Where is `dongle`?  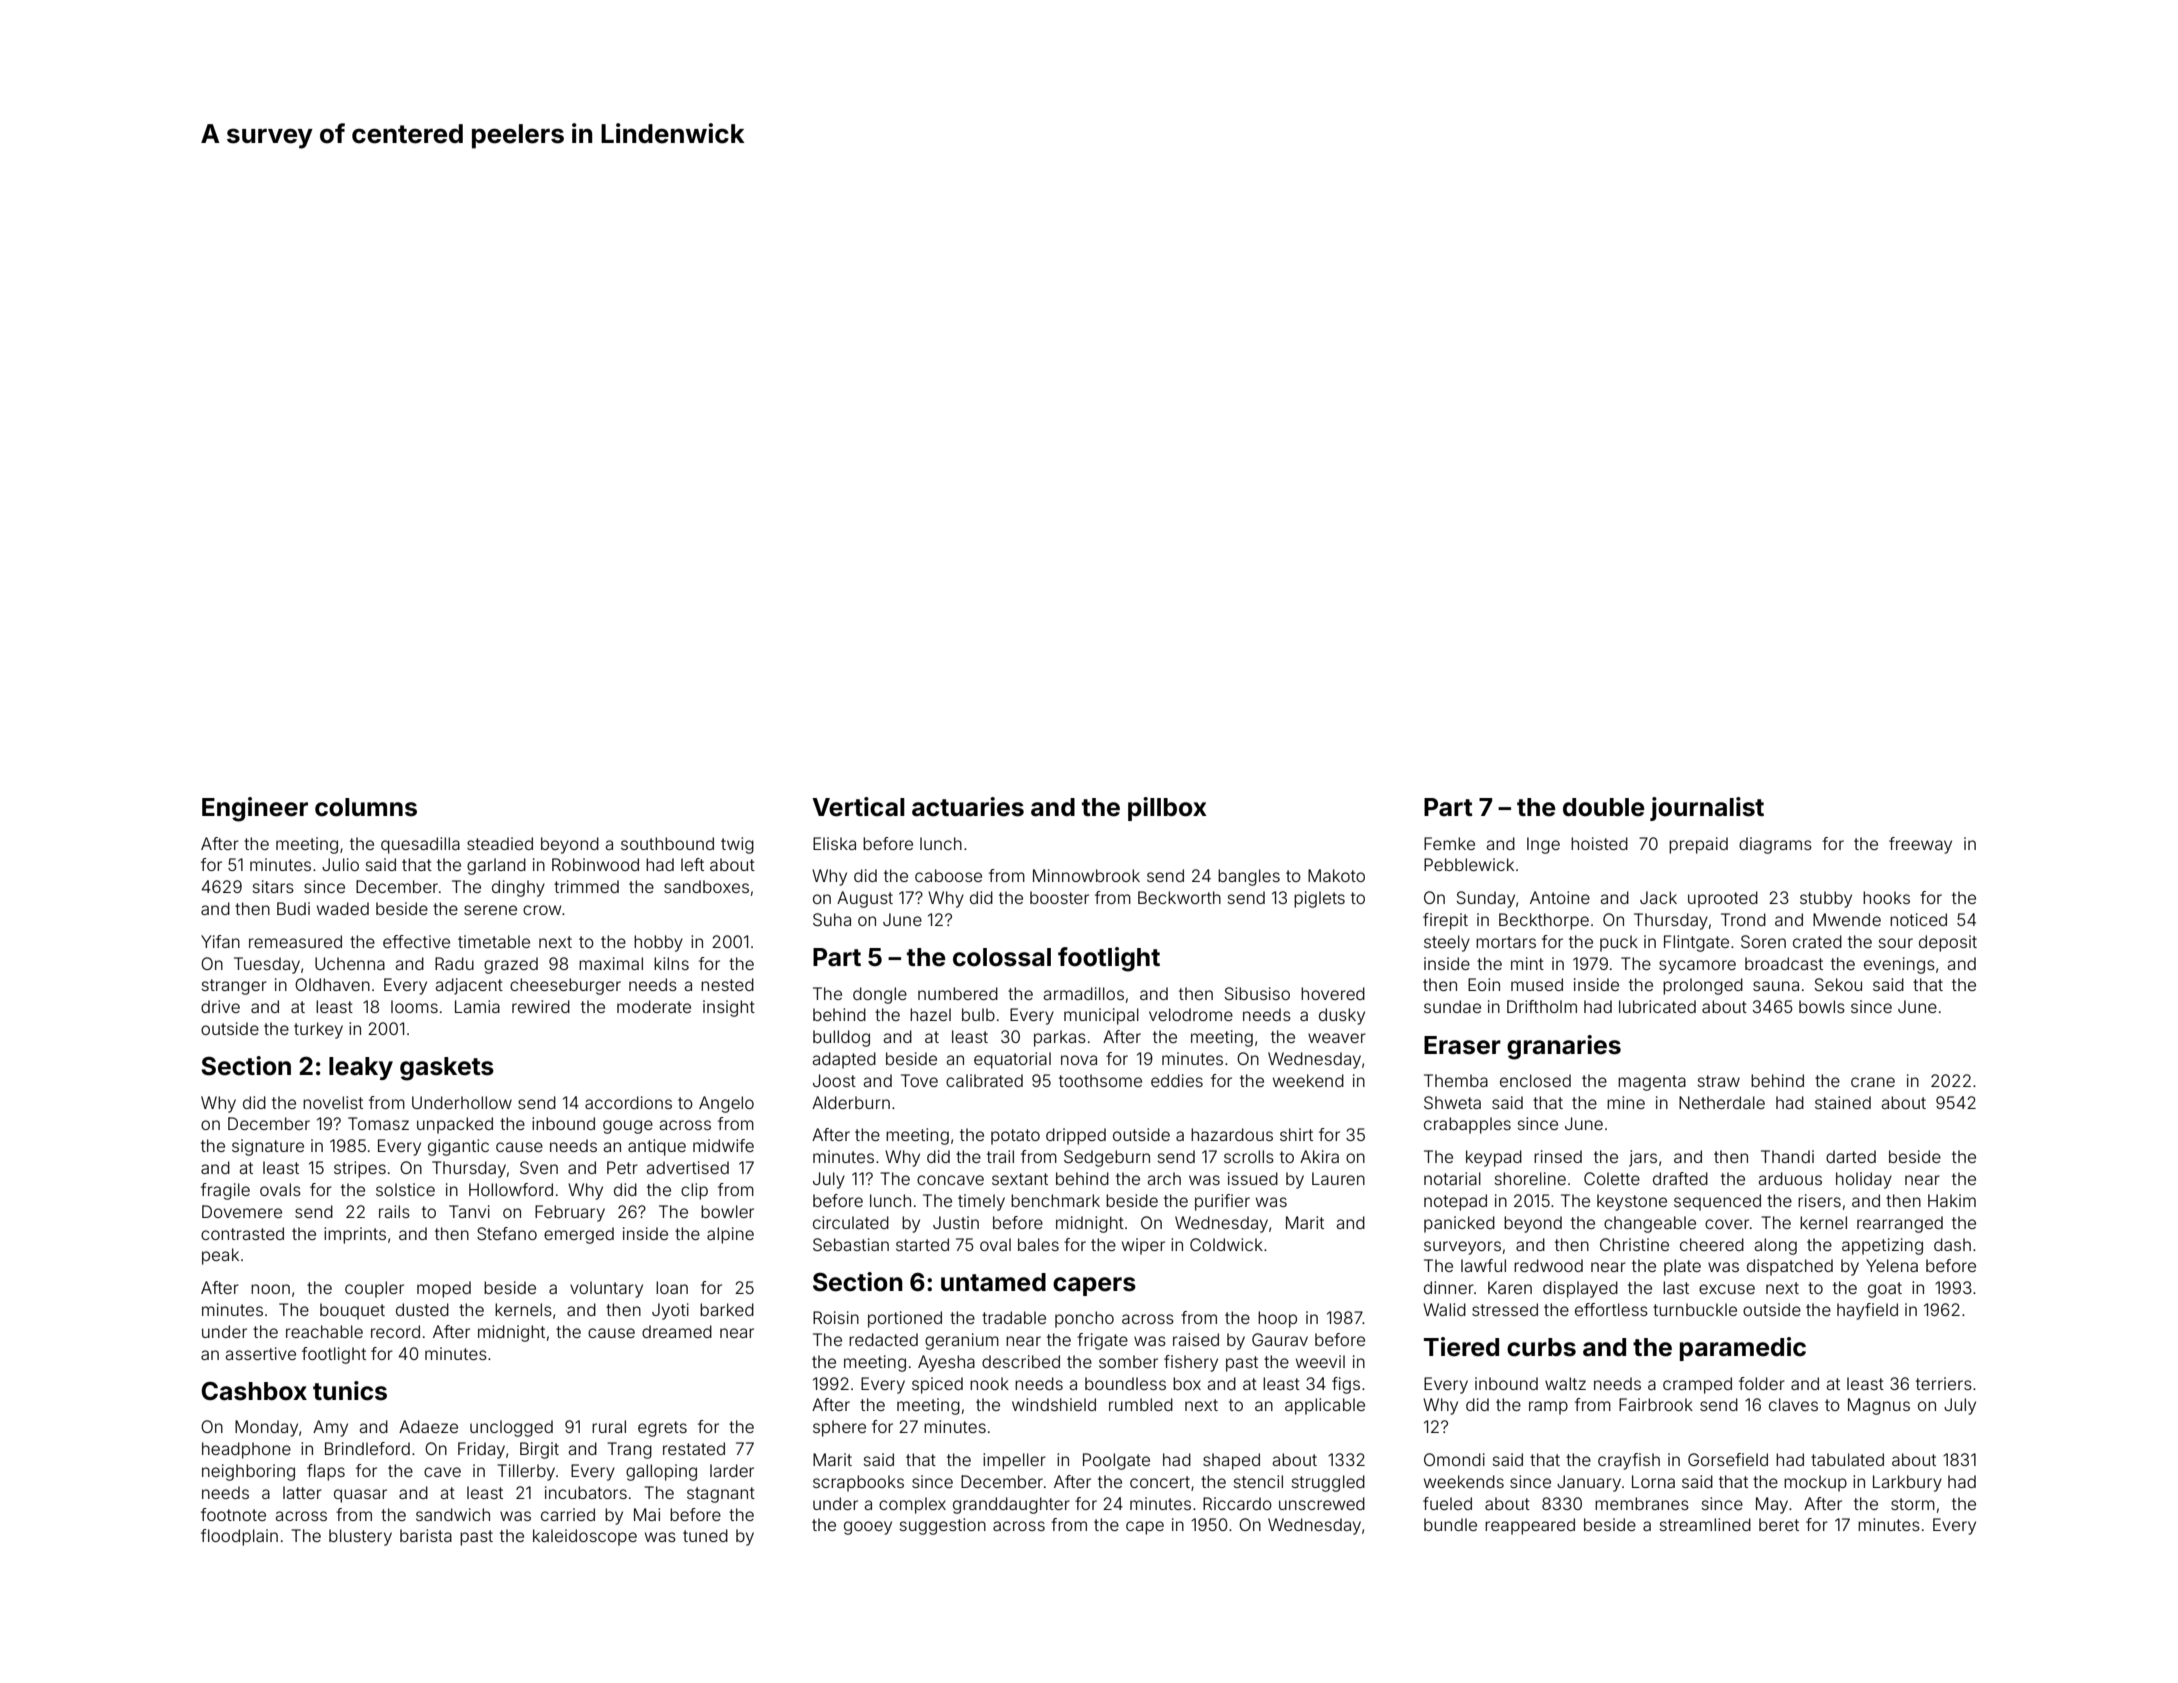 dongle is located at coordinates (880, 995).
